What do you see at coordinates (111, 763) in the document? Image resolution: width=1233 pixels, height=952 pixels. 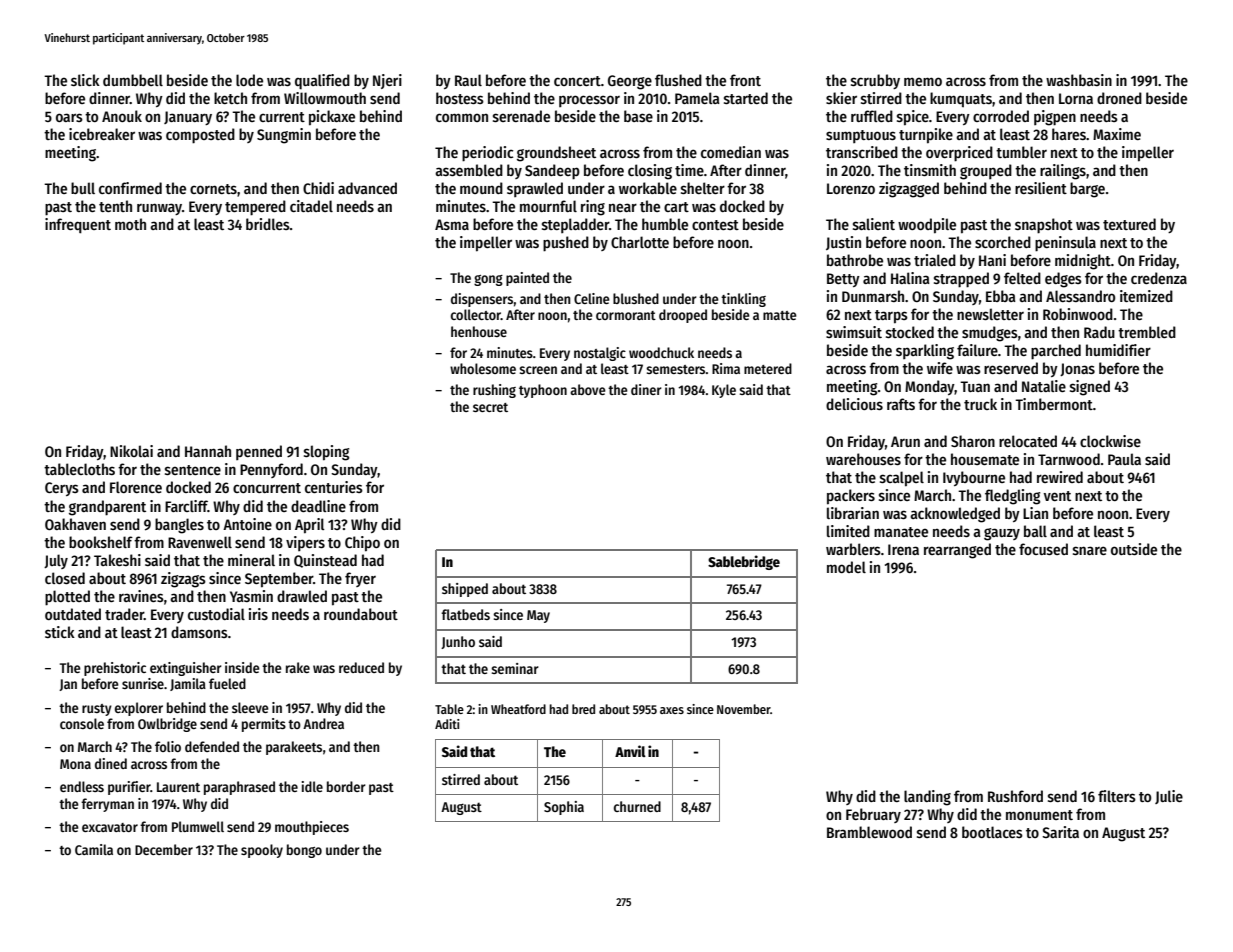 I see `dined` at bounding box center [111, 763].
